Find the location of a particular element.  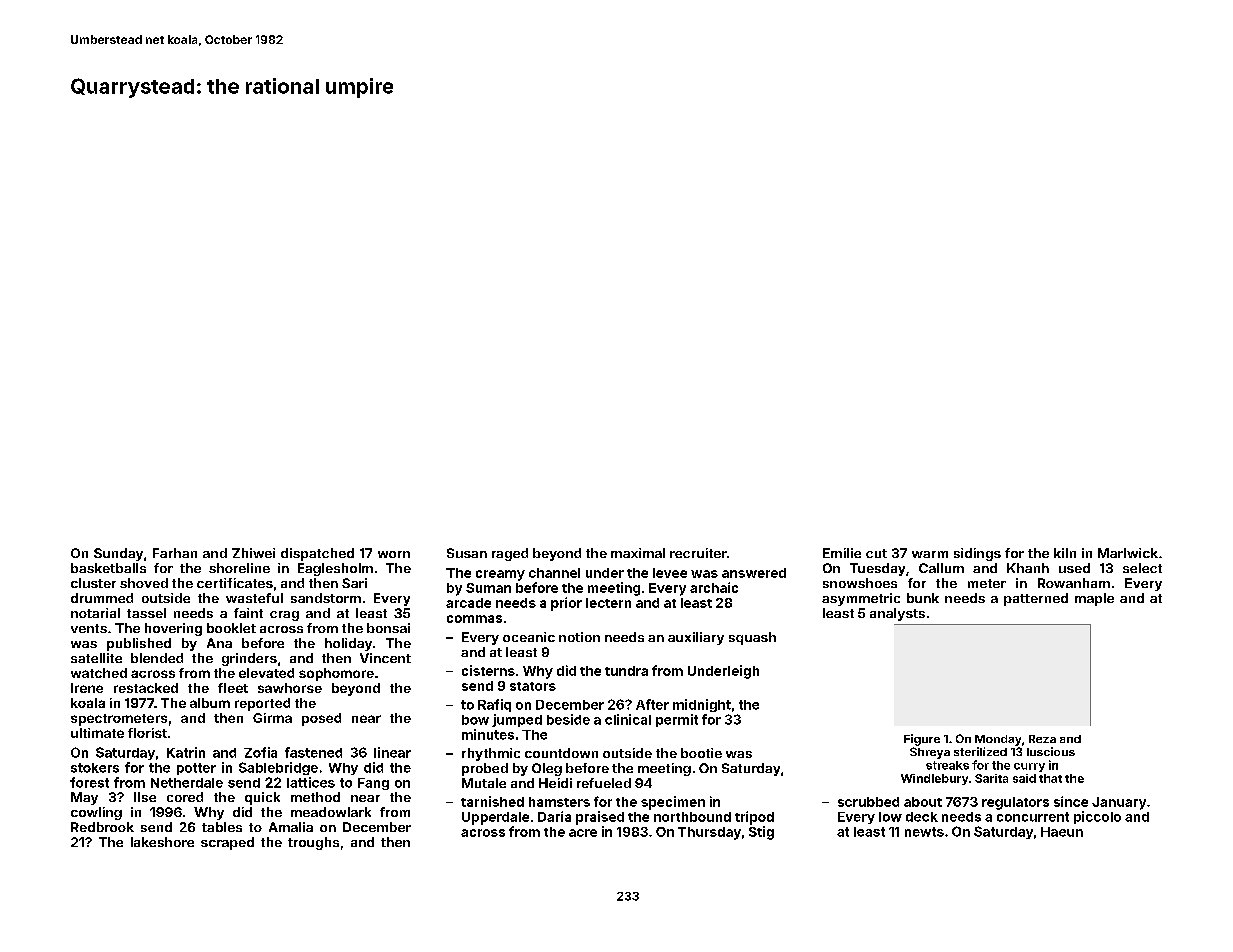

Windlebury is located at coordinates (934, 779).
